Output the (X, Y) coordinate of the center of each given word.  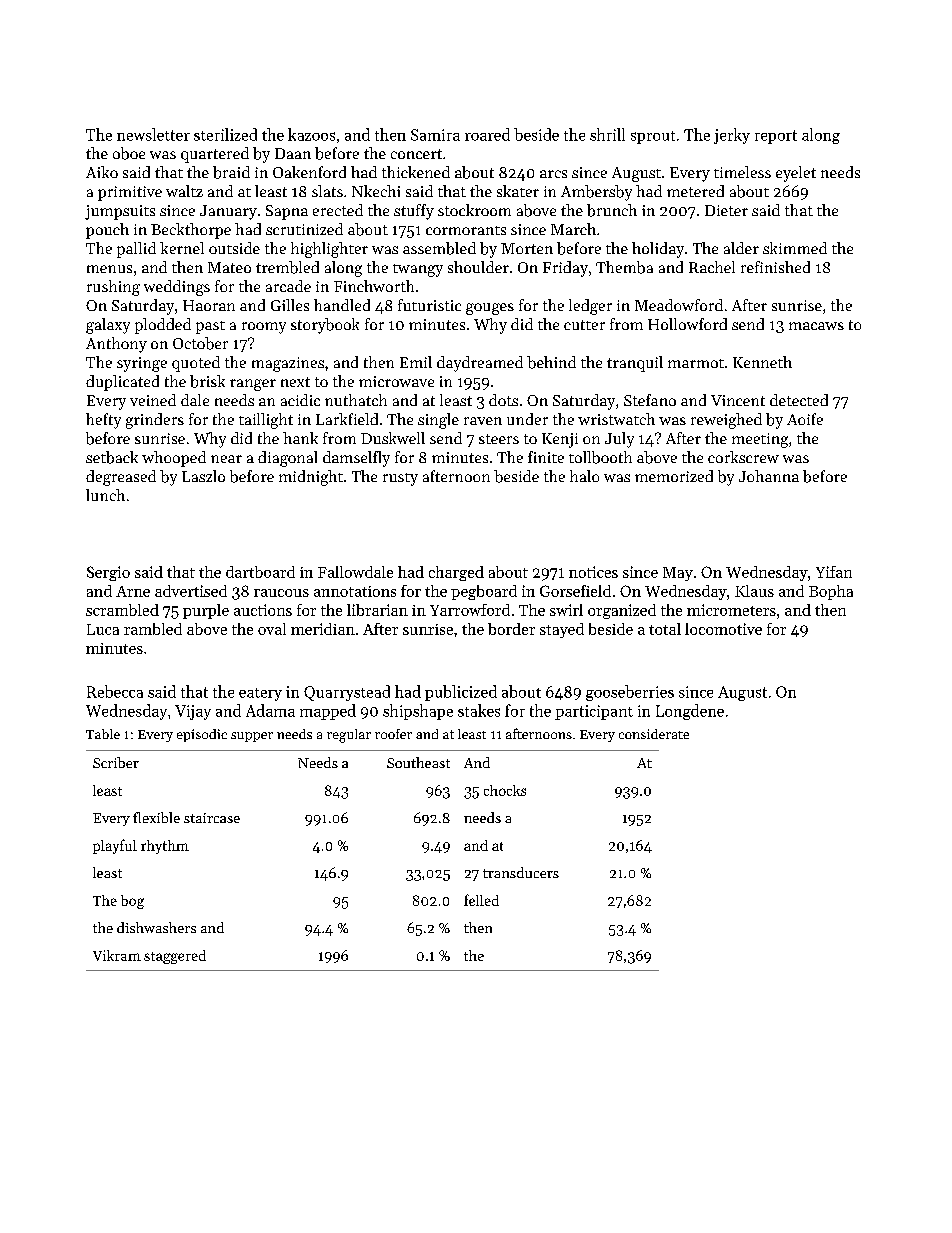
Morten (527, 248)
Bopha (831, 592)
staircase (212, 818)
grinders (155, 421)
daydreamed (480, 364)
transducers (521, 872)
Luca (103, 629)
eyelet (796, 174)
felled (481, 900)
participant (594, 712)
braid (231, 172)
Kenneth (762, 362)
